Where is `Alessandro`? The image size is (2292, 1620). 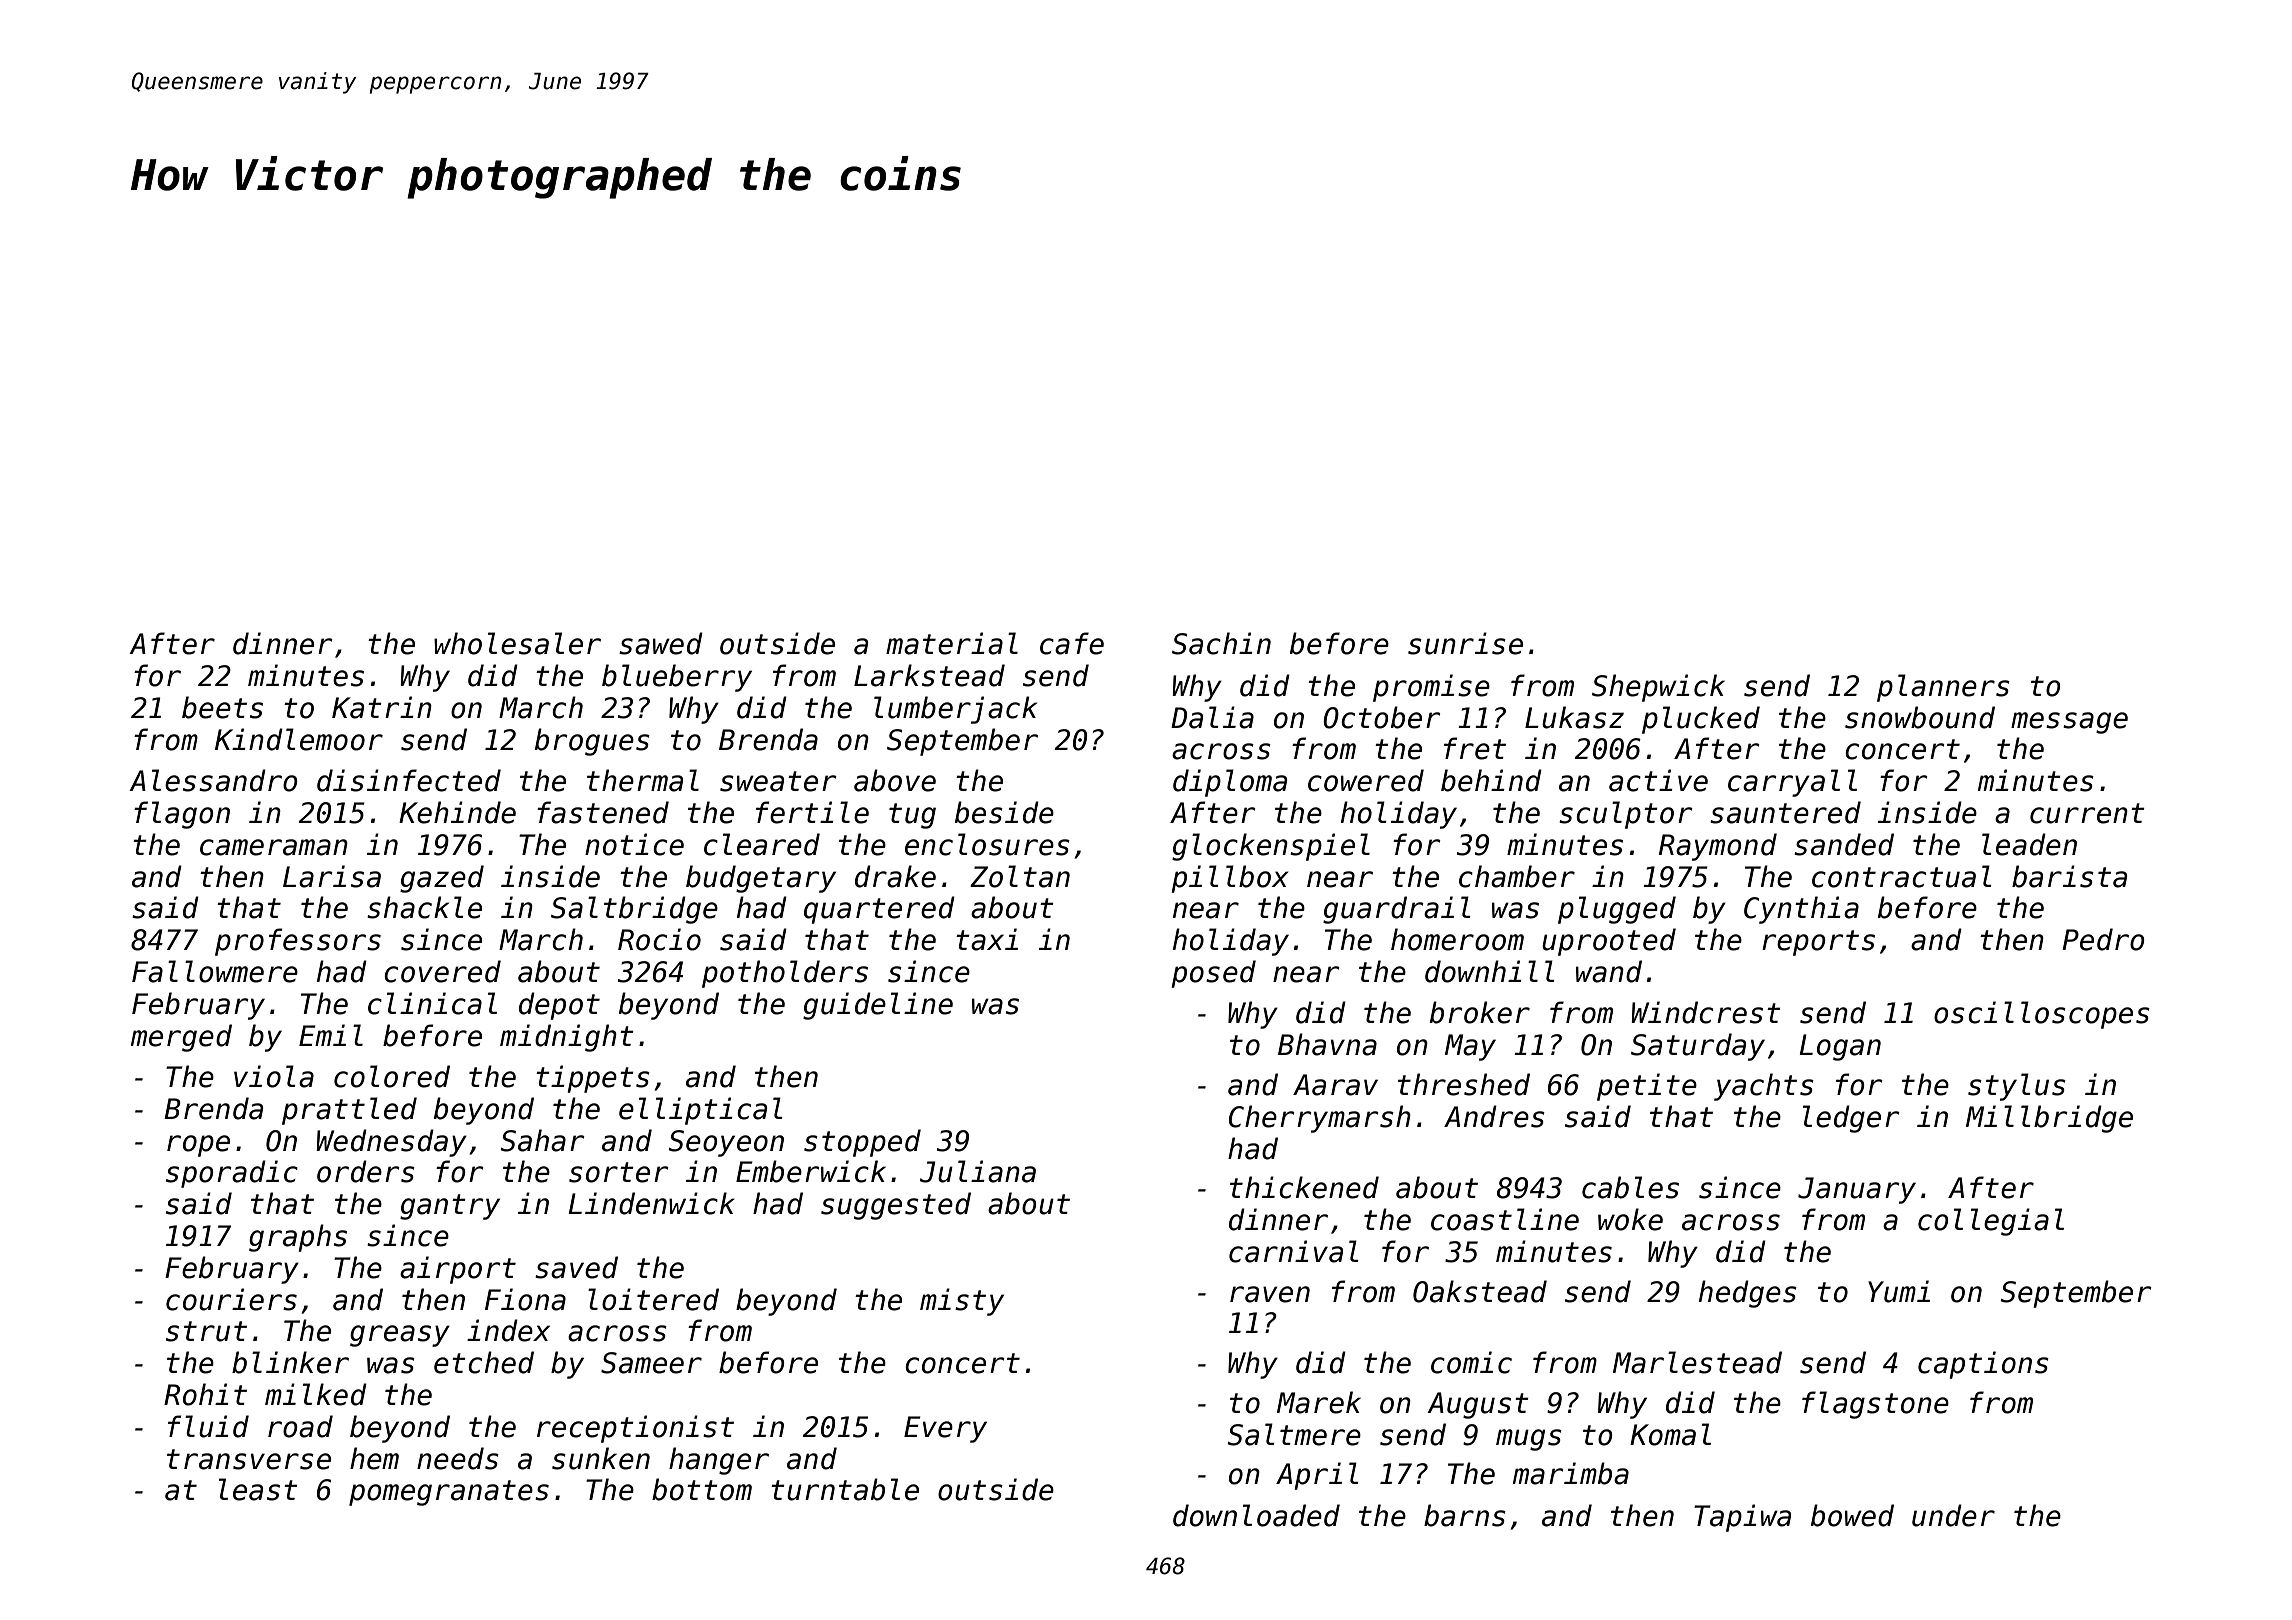 Alessandro is located at coordinates (213, 780).
